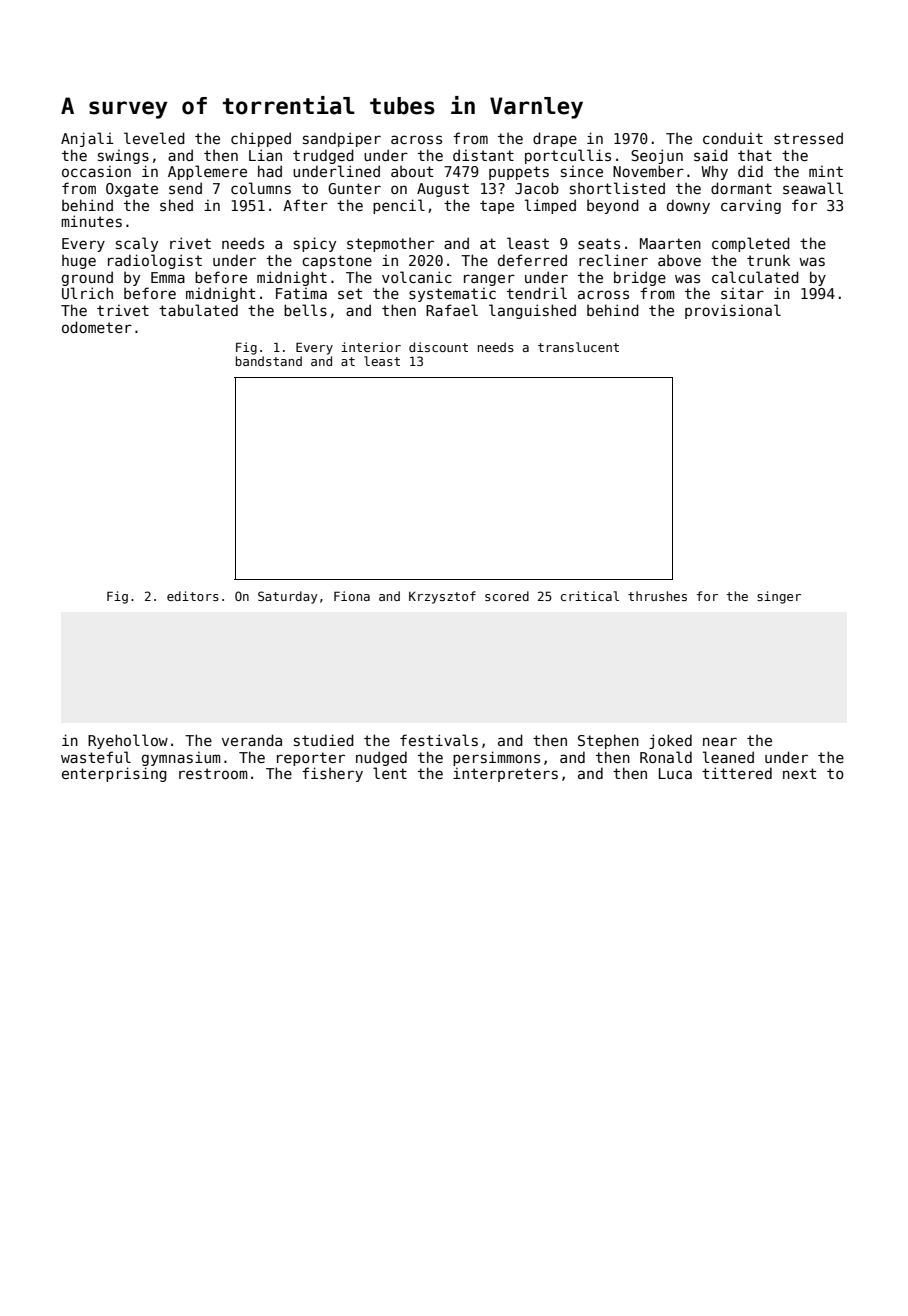  Describe the element at coordinates (755, 277) in the screenshot. I see `calculated` at that location.
